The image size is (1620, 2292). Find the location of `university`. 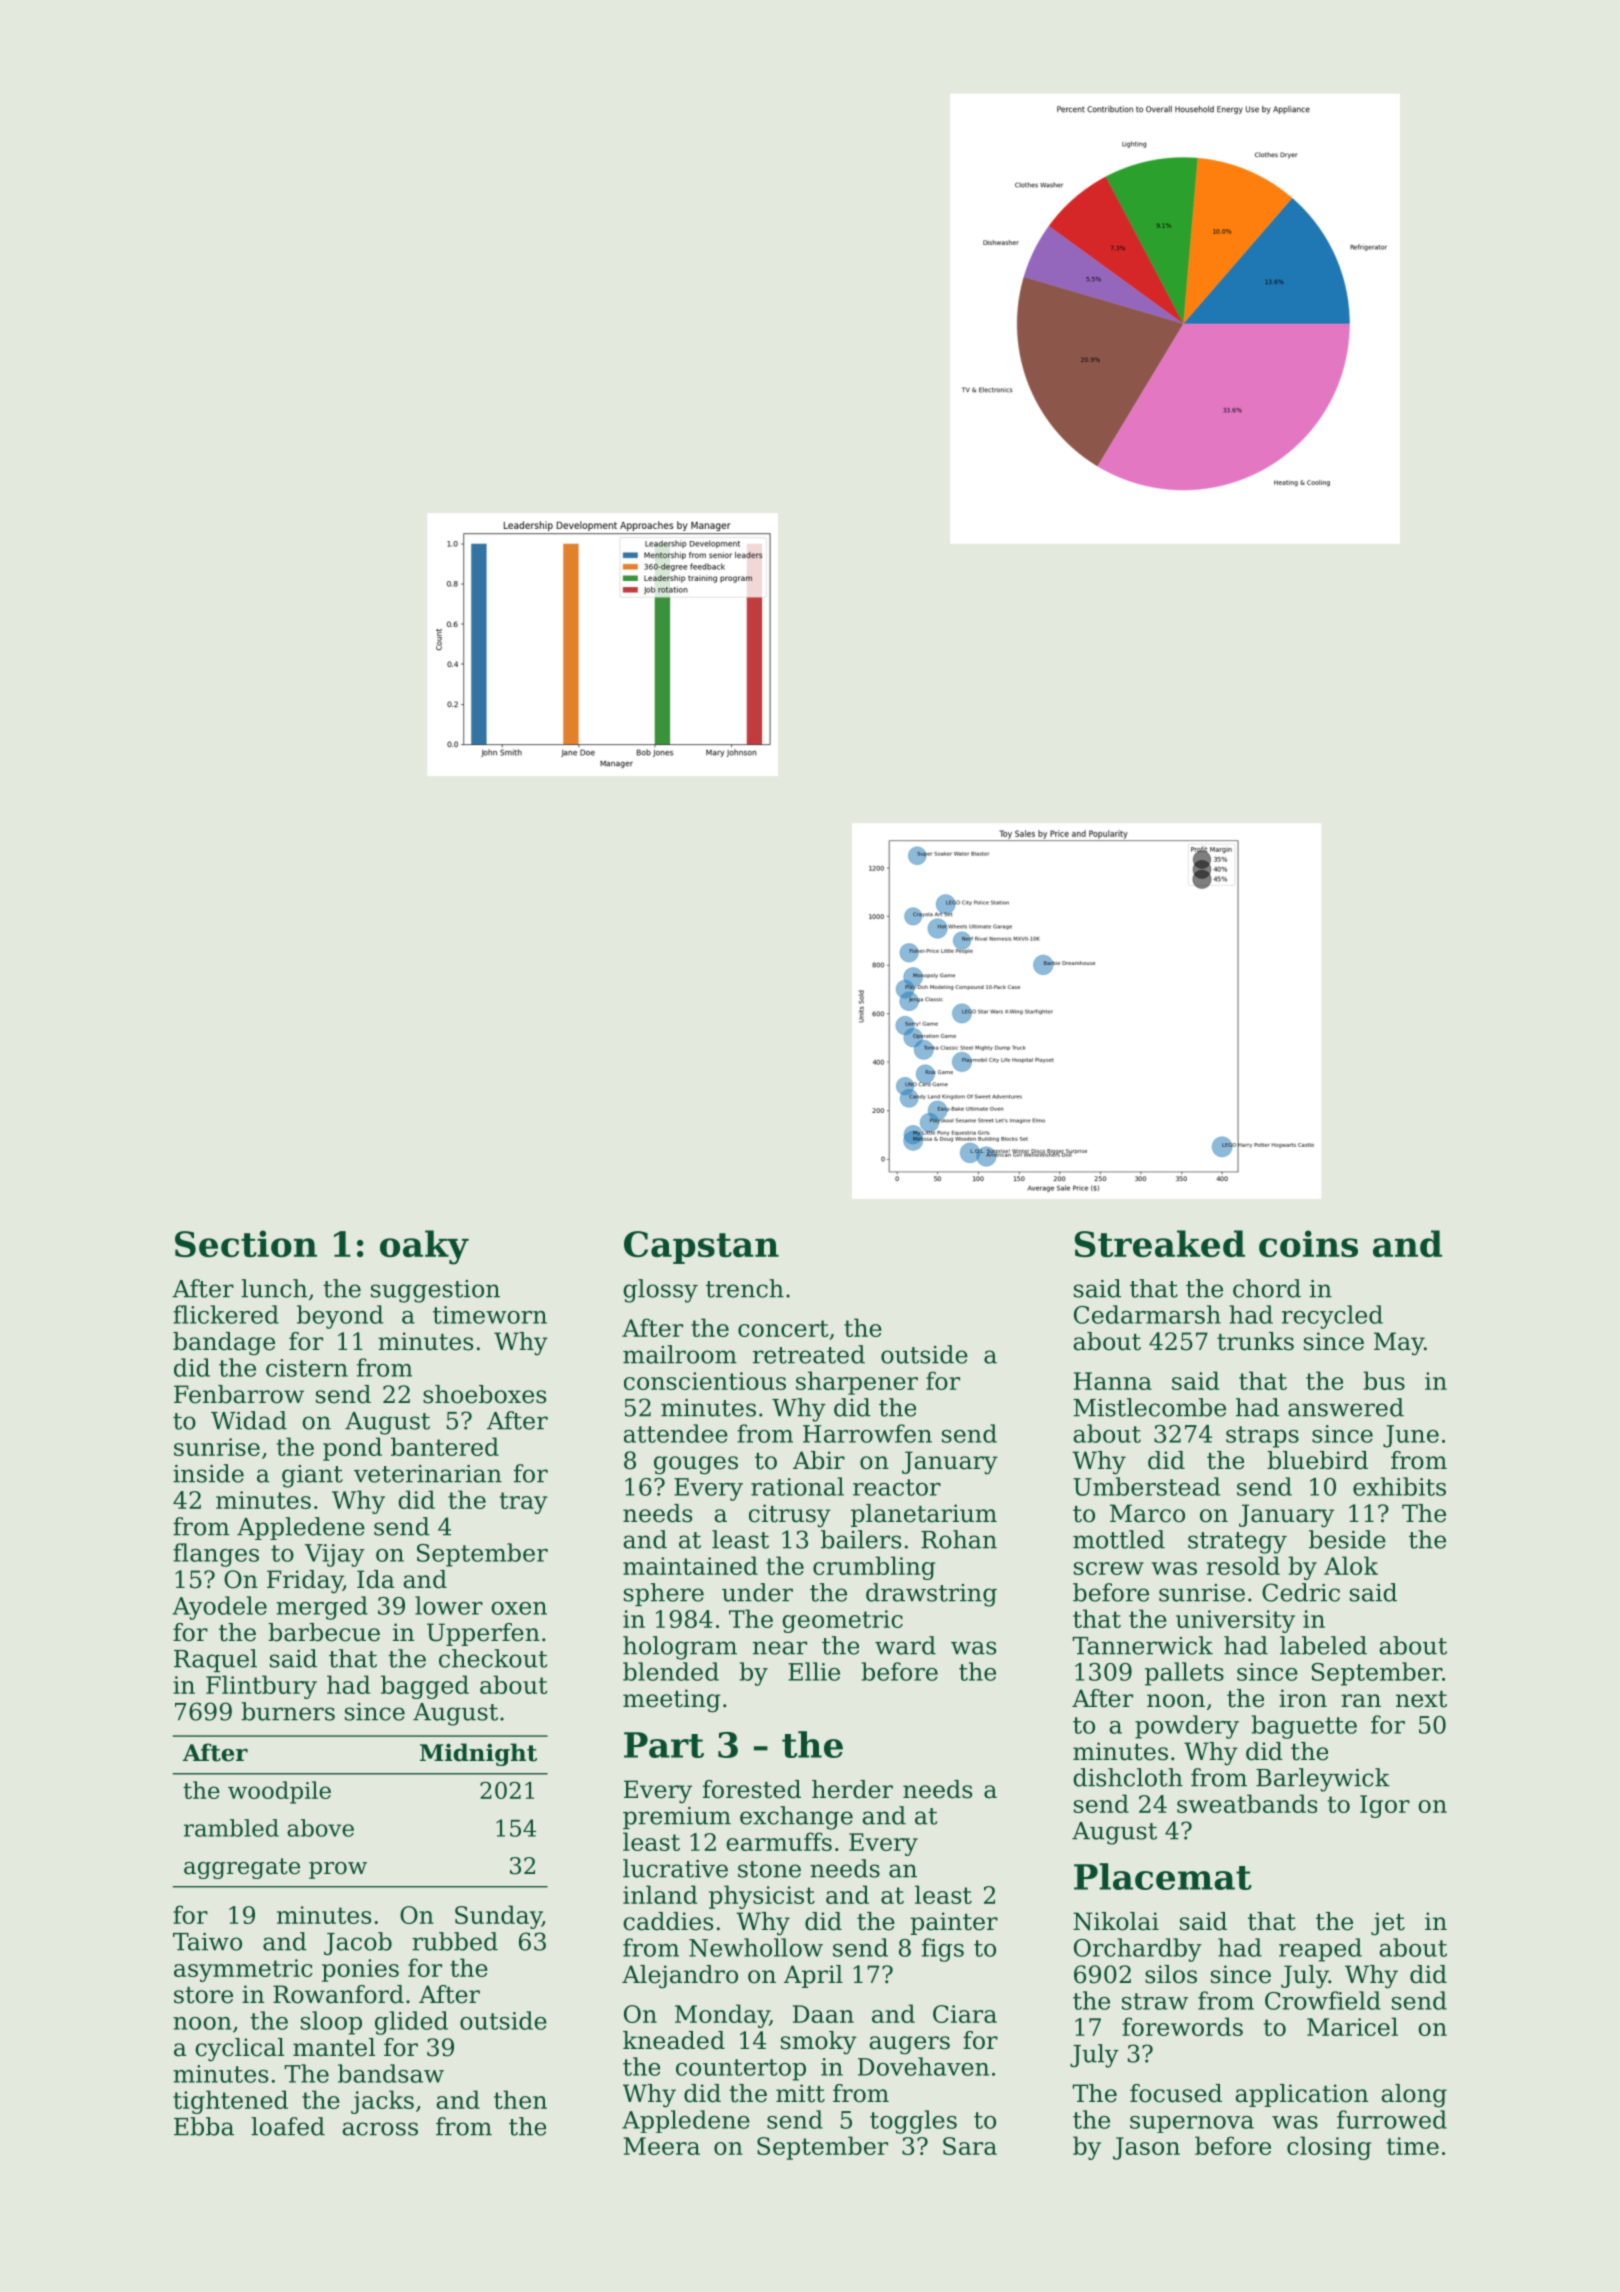

university is located at coordinates (1235, 1621).
